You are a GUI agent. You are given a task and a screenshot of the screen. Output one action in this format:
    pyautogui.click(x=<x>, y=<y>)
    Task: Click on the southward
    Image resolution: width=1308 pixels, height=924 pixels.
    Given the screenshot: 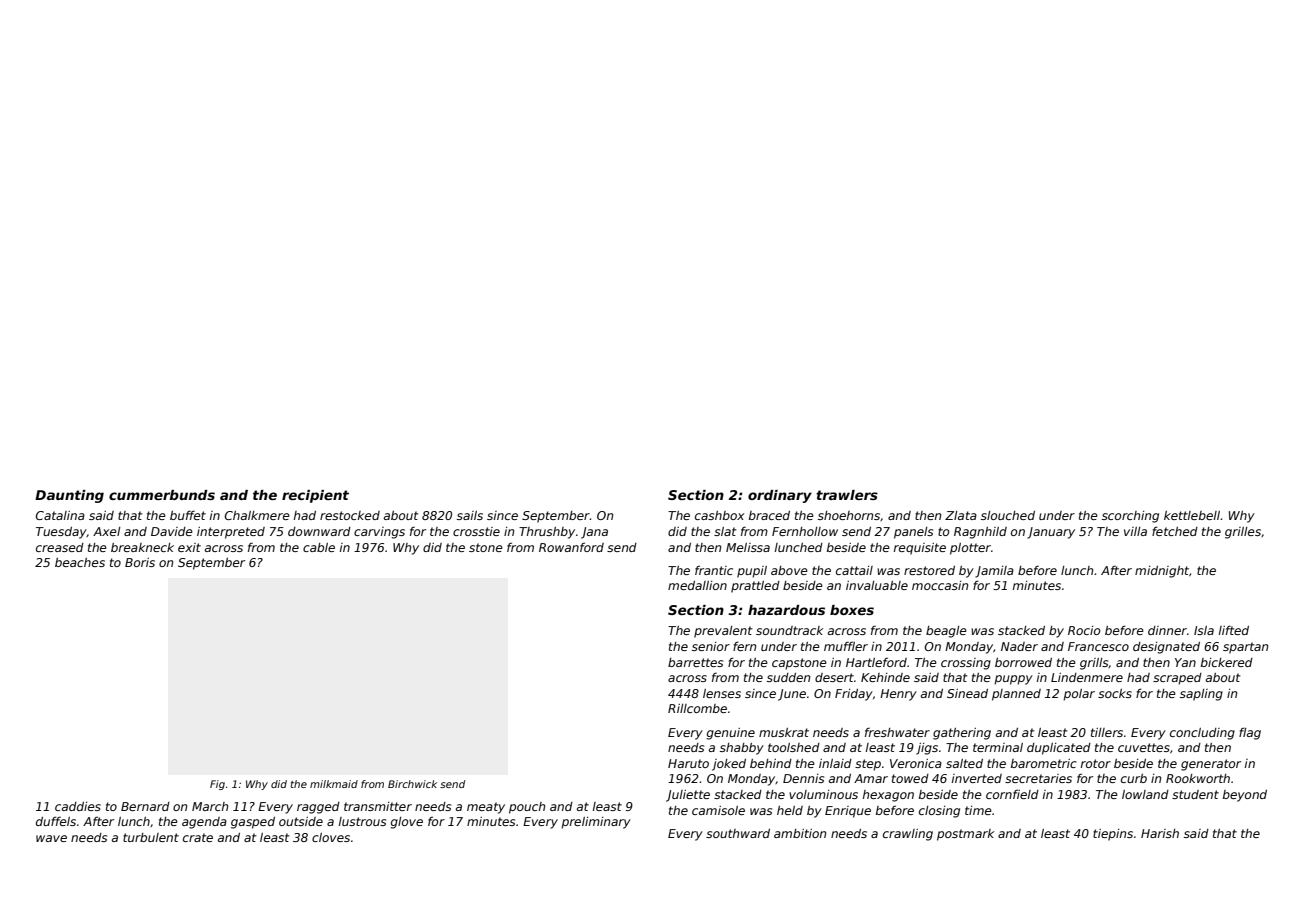 What is the action you would take?
    pyautogui.click(x=738, y=833)
